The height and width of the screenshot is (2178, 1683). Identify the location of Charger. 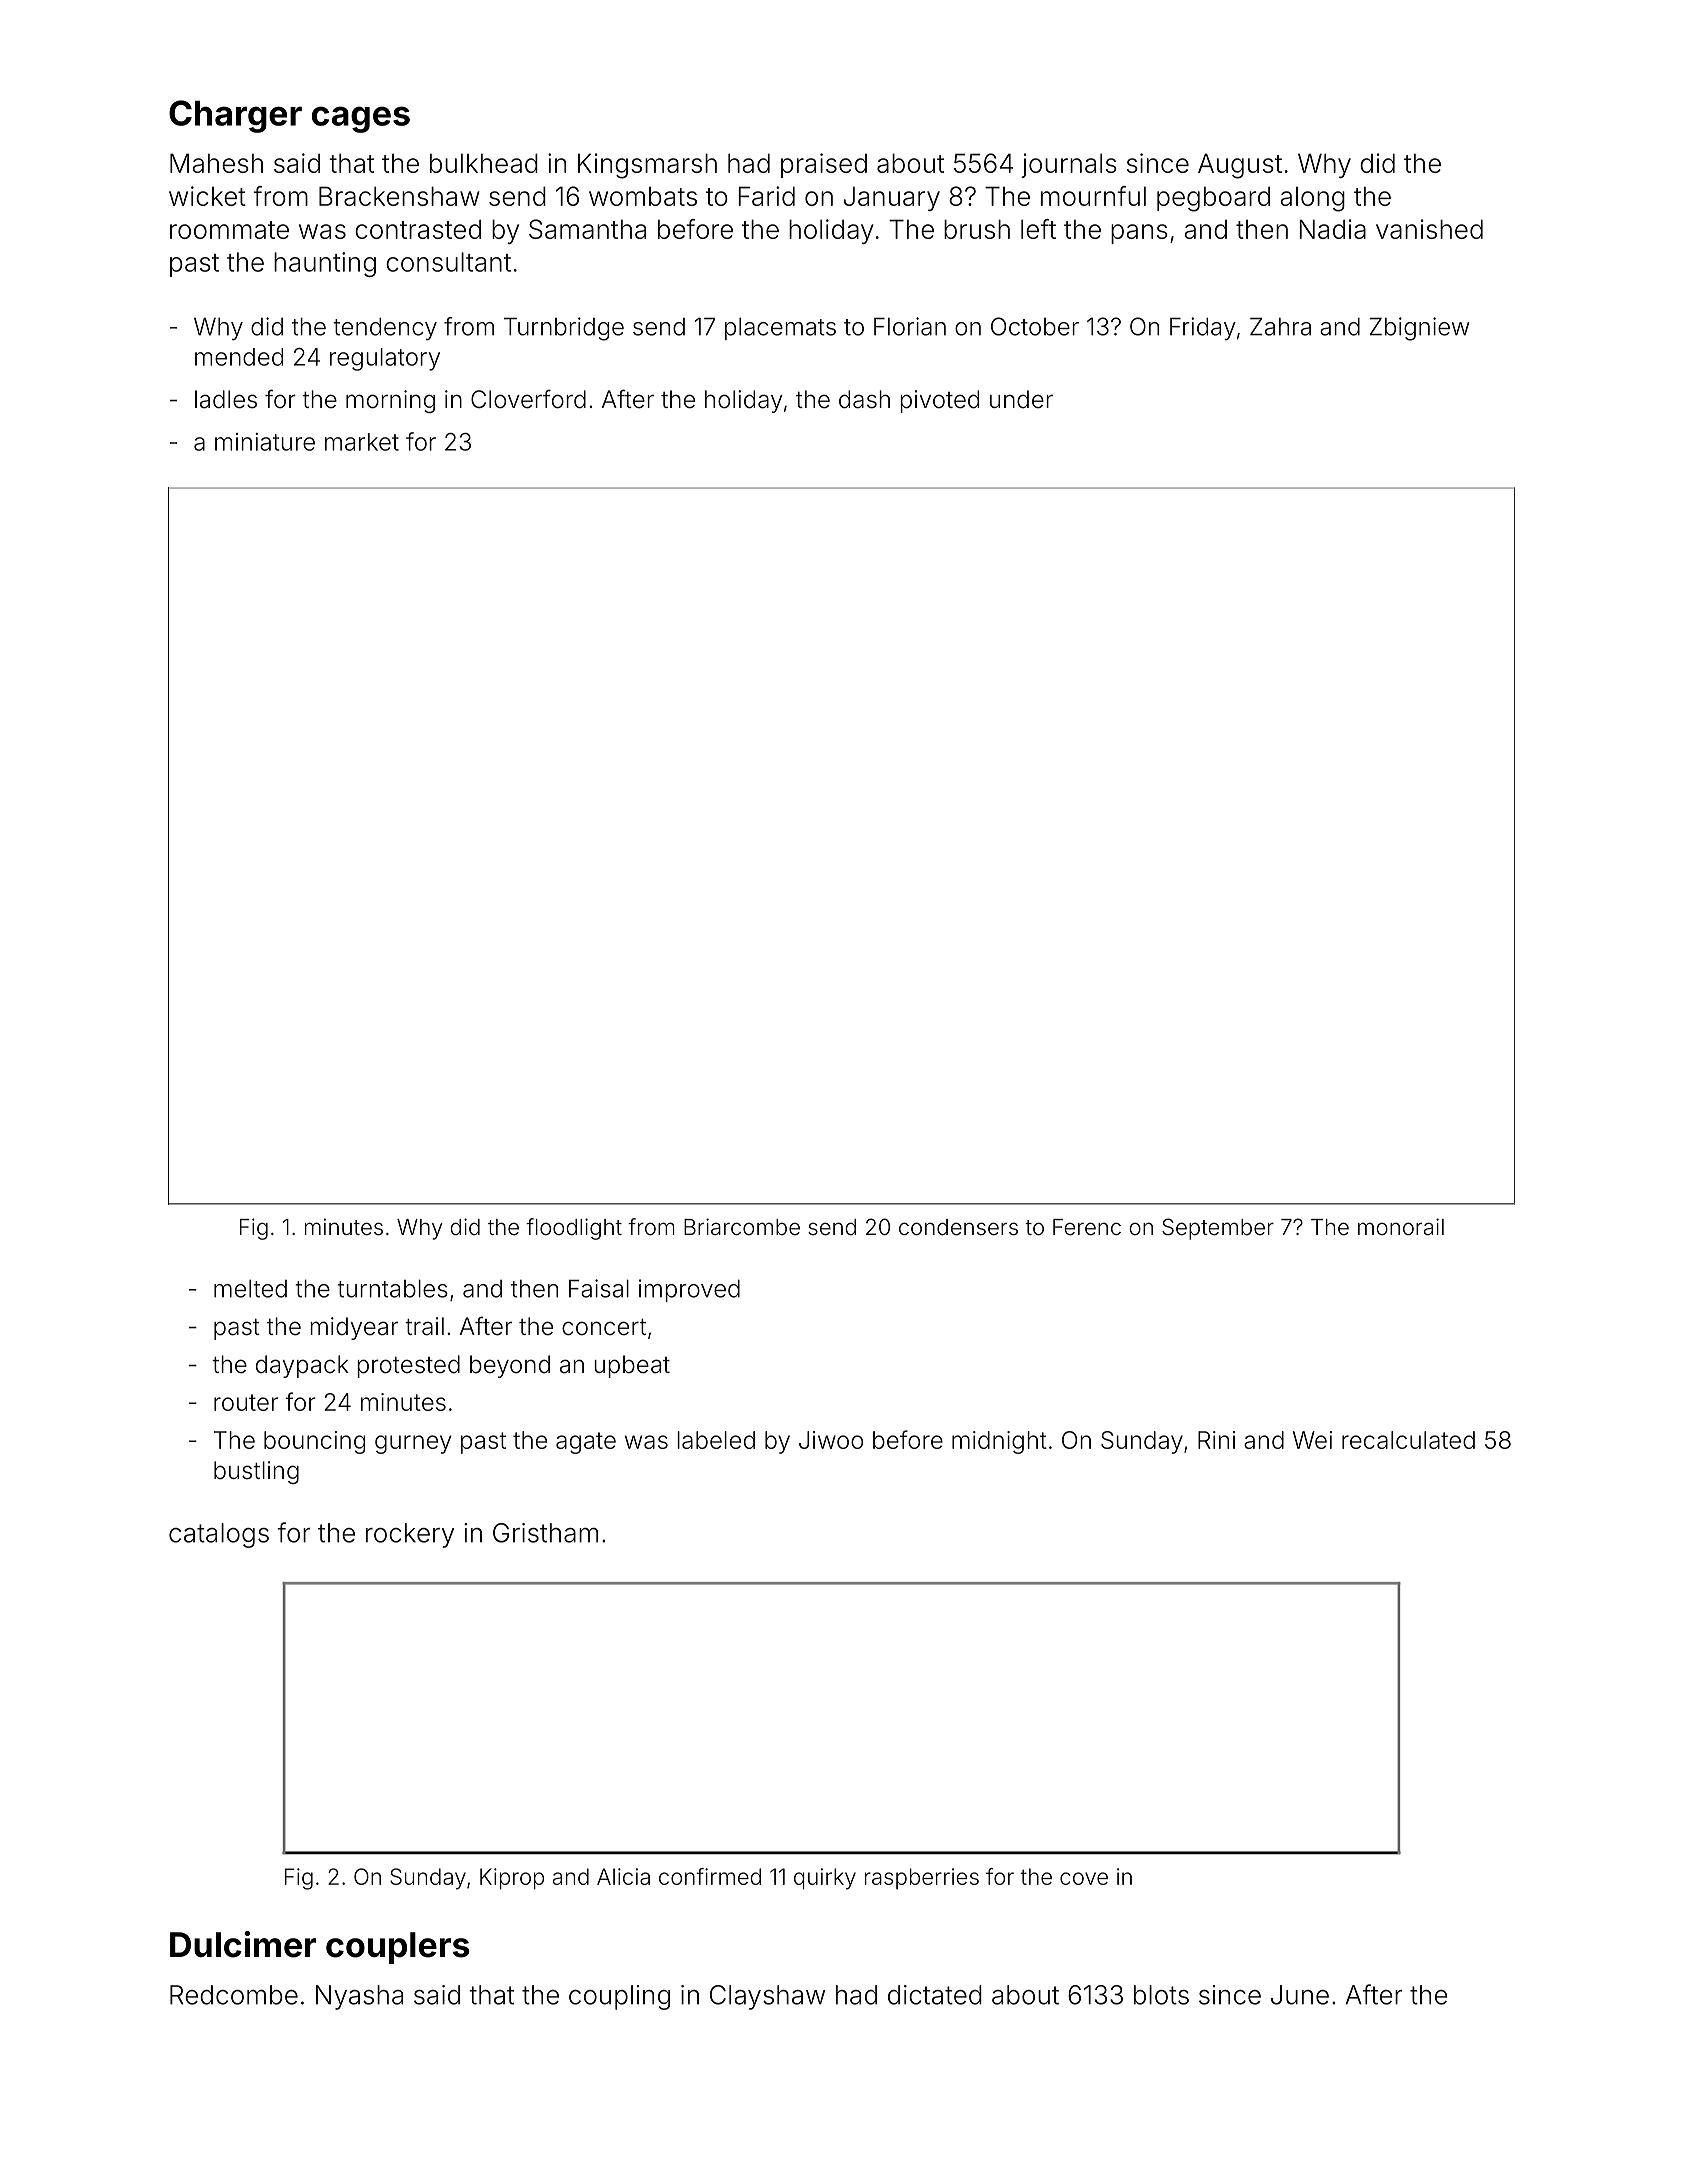
(235, 116).
